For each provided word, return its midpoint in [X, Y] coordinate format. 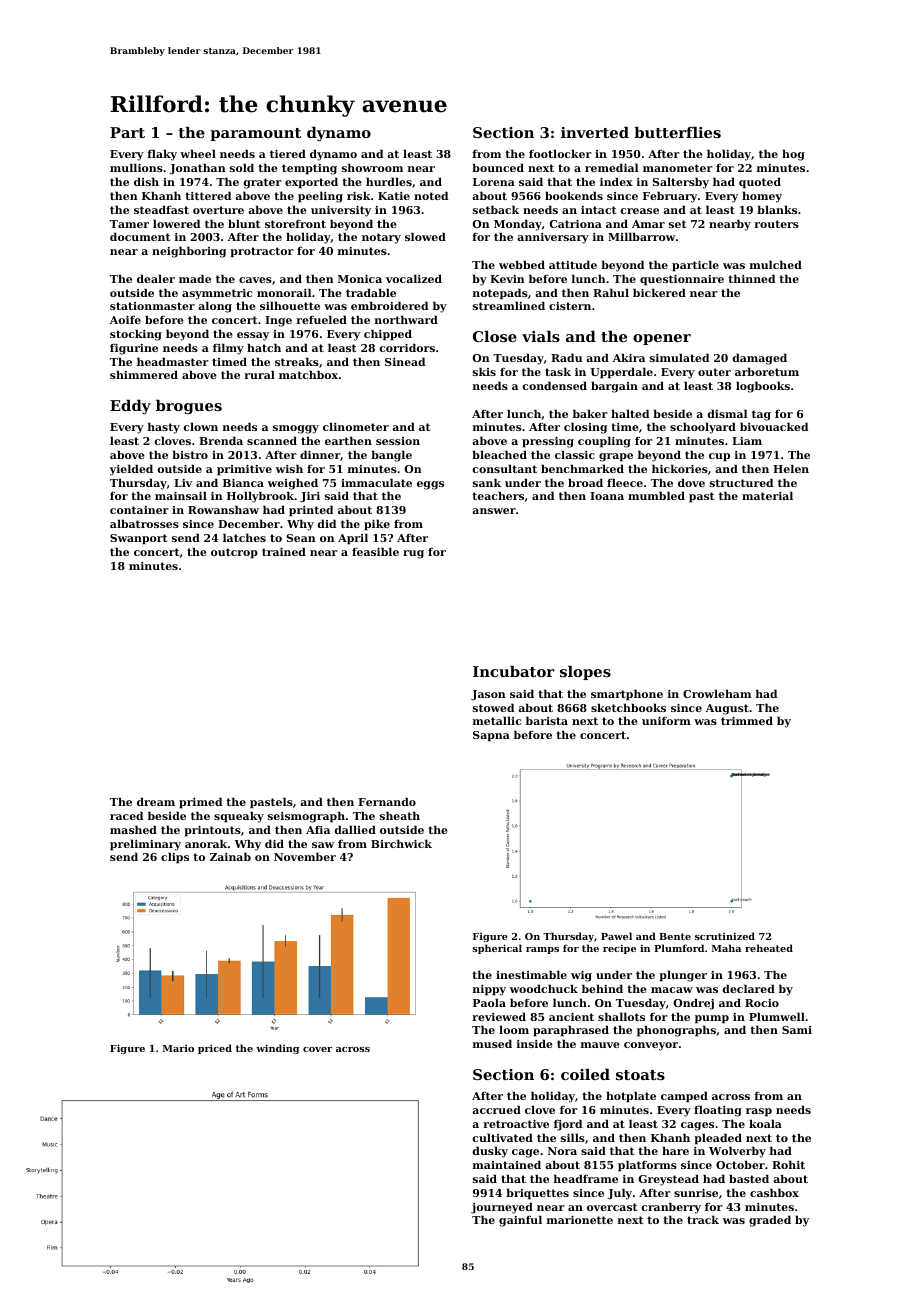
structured [741, 482]
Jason [488, 695]
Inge [278, 321]
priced [215, 1049]
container [139, 510]
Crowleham [717, 693]
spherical [497, 949]
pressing [548, 442]
